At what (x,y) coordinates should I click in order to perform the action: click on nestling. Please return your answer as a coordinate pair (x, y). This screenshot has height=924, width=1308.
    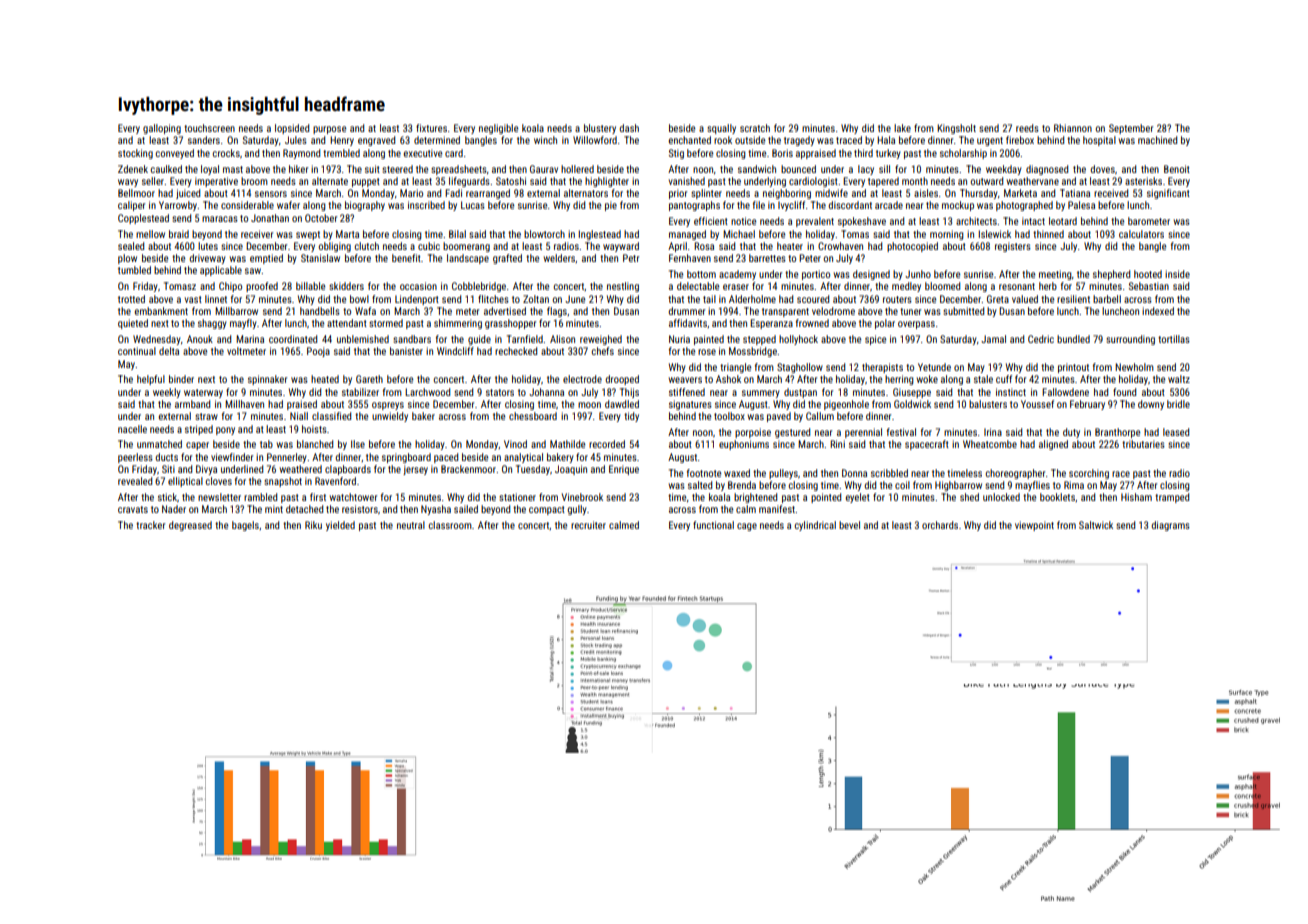
    Looking at the image, I should click on (623, 287).
